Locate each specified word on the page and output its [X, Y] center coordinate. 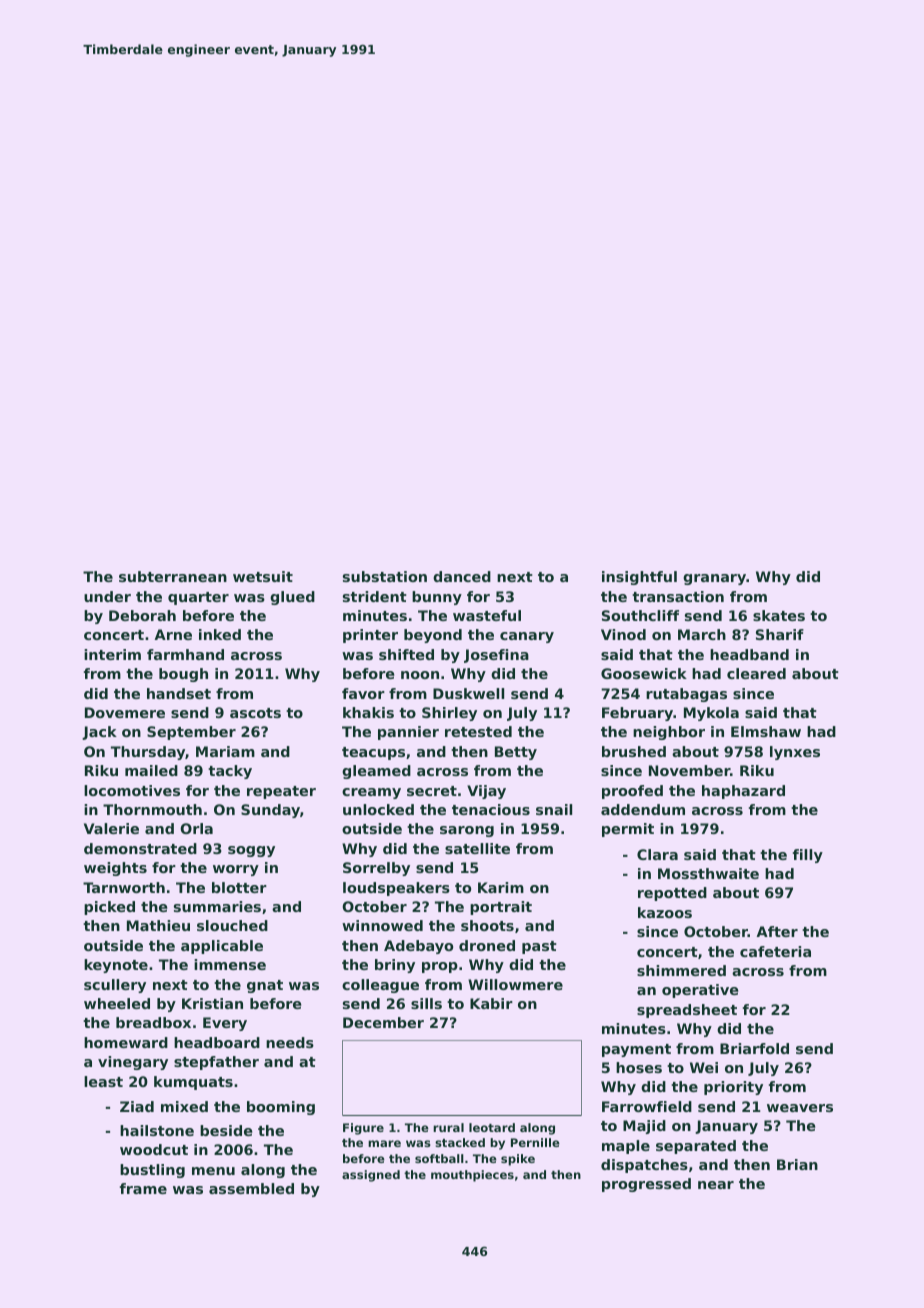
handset [179, 693]
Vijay [486, 792]
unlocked [378, 809]
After [777, 931]
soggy [251, 851]
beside [226, 1130]
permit [628, 830]
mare [384, 1143]
